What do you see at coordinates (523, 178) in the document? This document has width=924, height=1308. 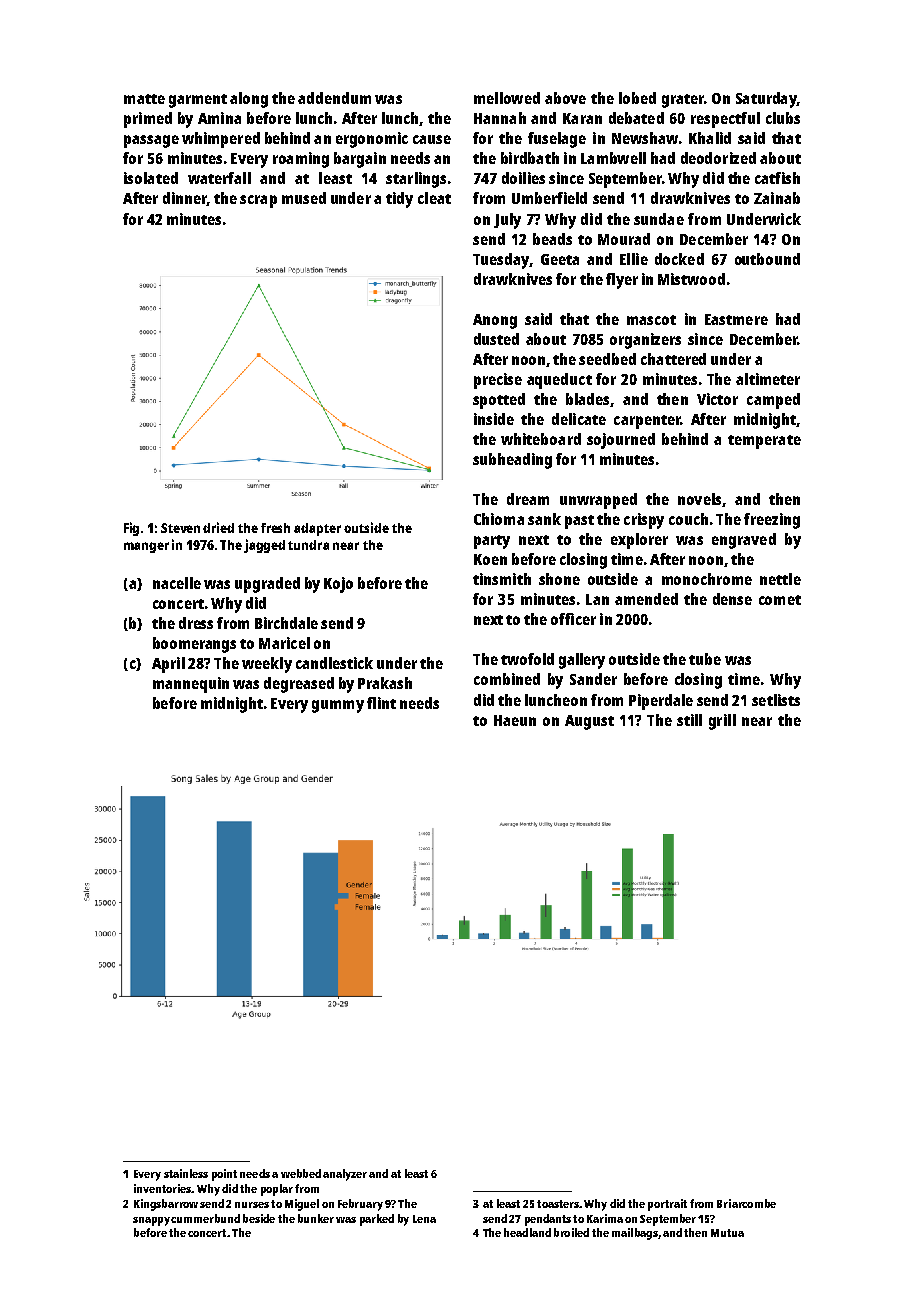 I see `doilies` at bounding box center [523, 178].
